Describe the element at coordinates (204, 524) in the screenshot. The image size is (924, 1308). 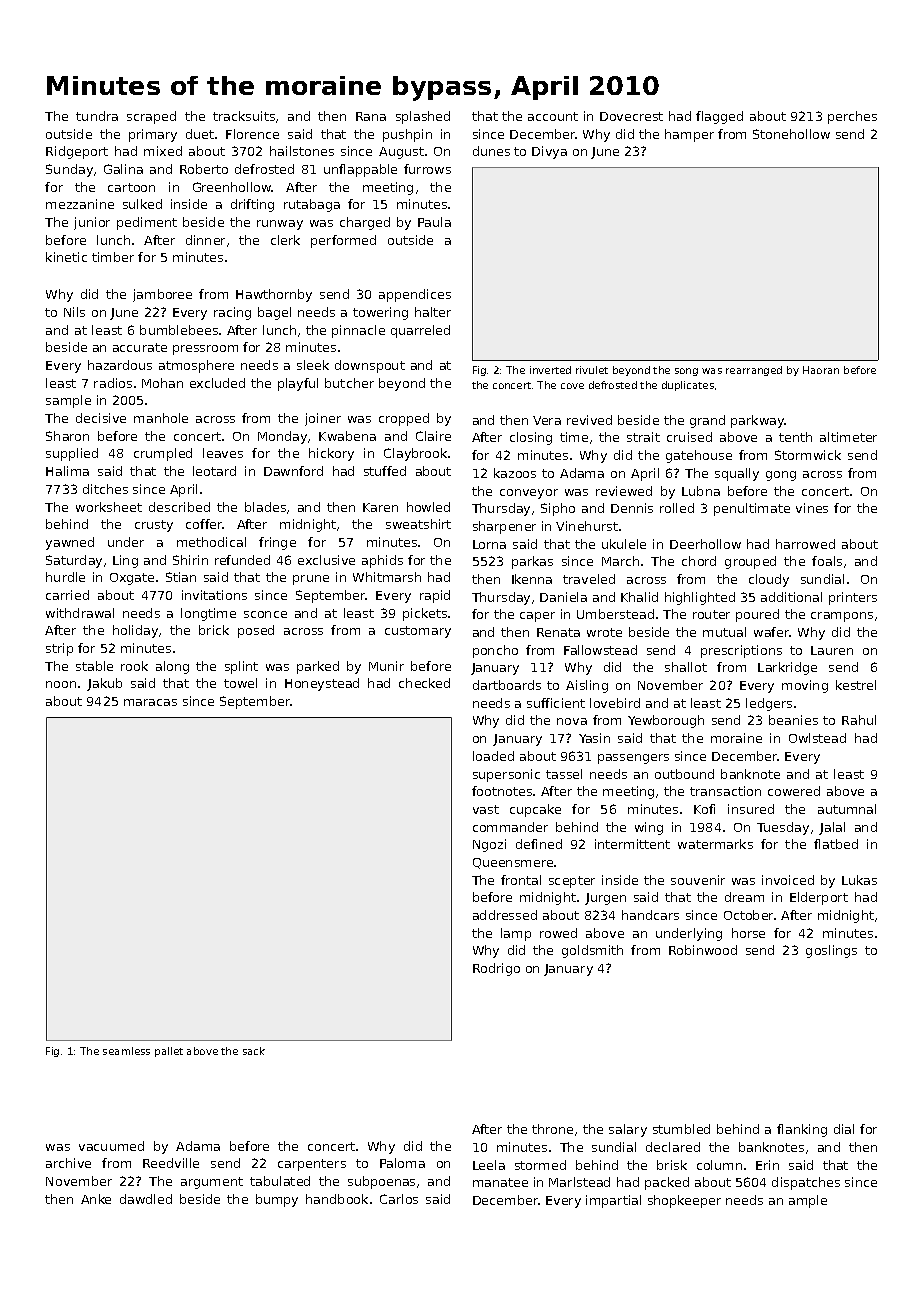
I see `coffer` at that location.
